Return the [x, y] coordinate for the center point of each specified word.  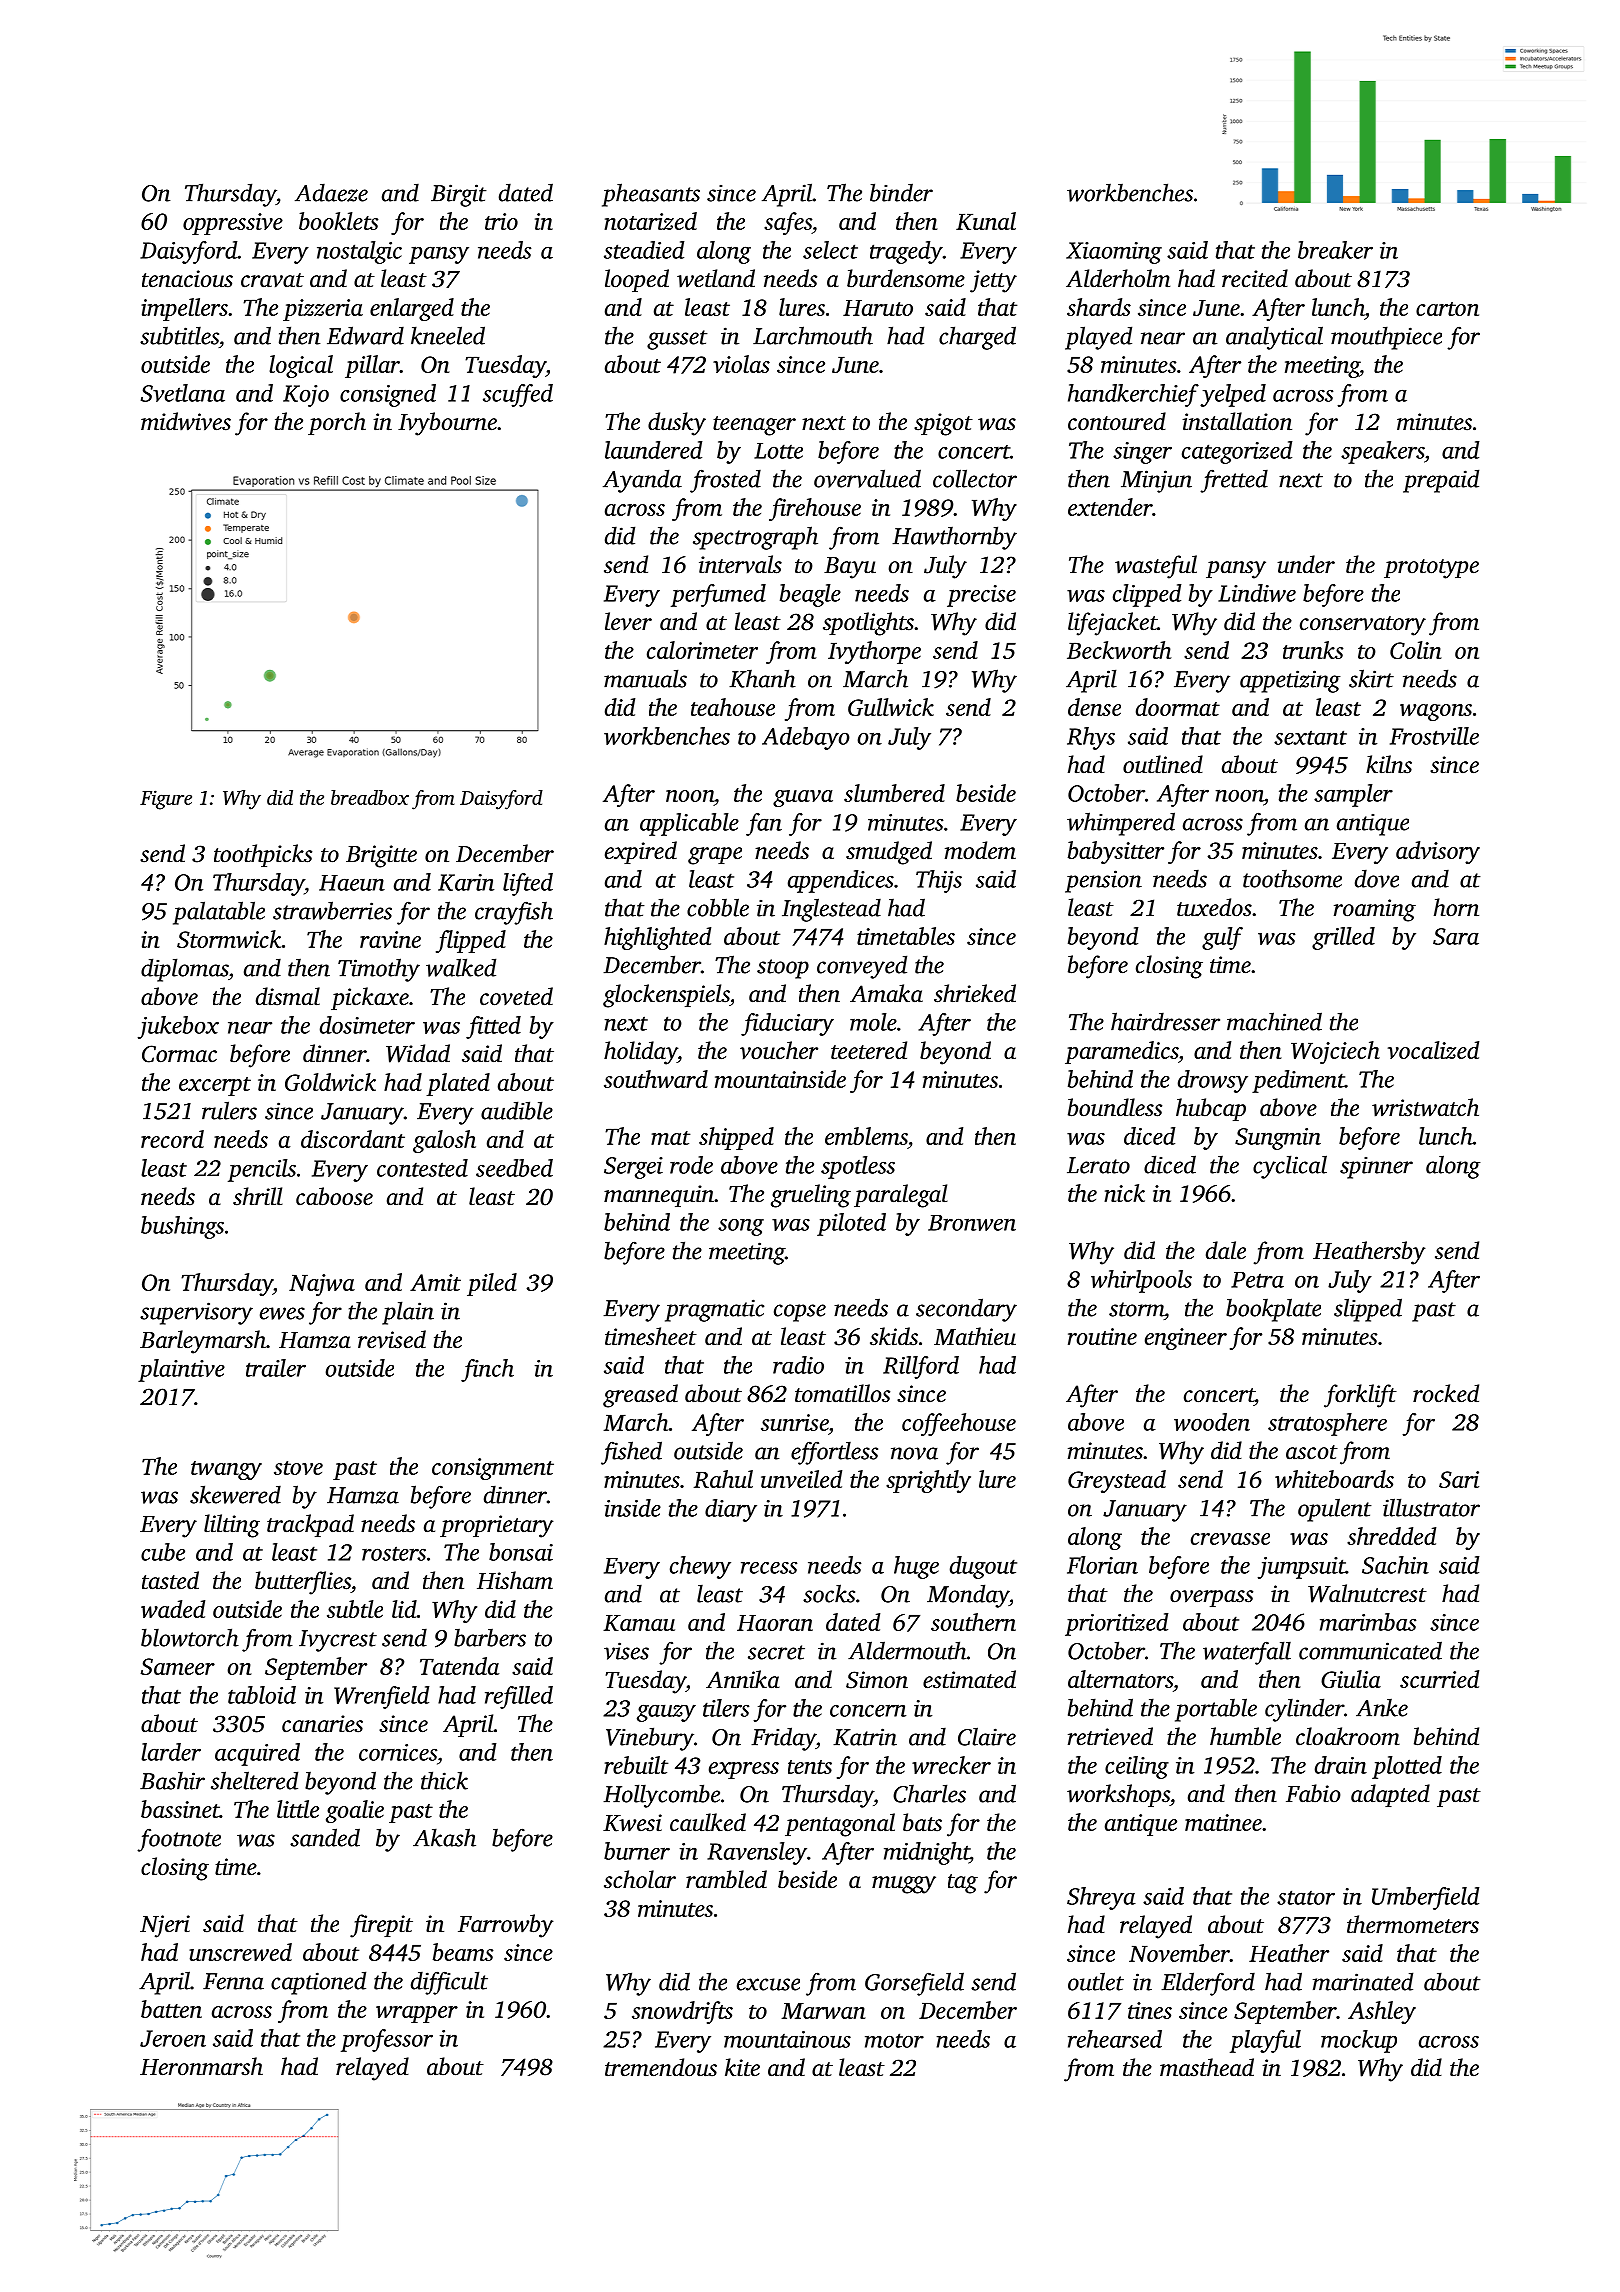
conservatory [1363, 626]
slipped [1368, 1310]
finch [487, 1370]
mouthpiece [1386, 338]
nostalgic [359, 252]
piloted [851, 1224]
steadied [644, 250]
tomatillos [842, 1393]
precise [981, 596]
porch [337, 423]
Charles [929, 1793]
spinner [1376, 1168]
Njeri [165, 1926]
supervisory [196, 1313]
